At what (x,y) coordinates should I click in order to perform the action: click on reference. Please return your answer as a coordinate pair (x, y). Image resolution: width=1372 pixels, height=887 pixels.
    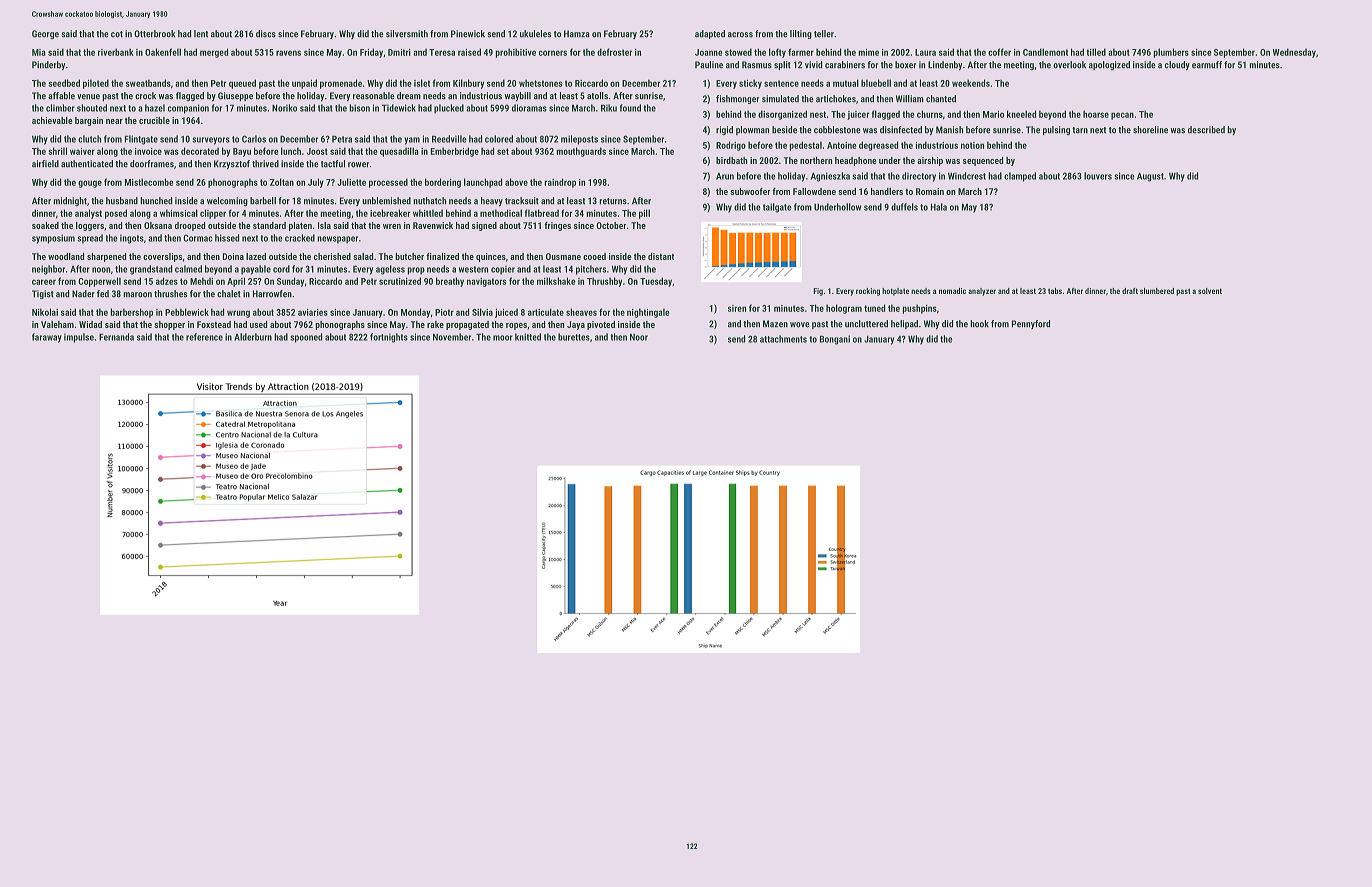
    Looking at the image, I should click on (204, 337).
